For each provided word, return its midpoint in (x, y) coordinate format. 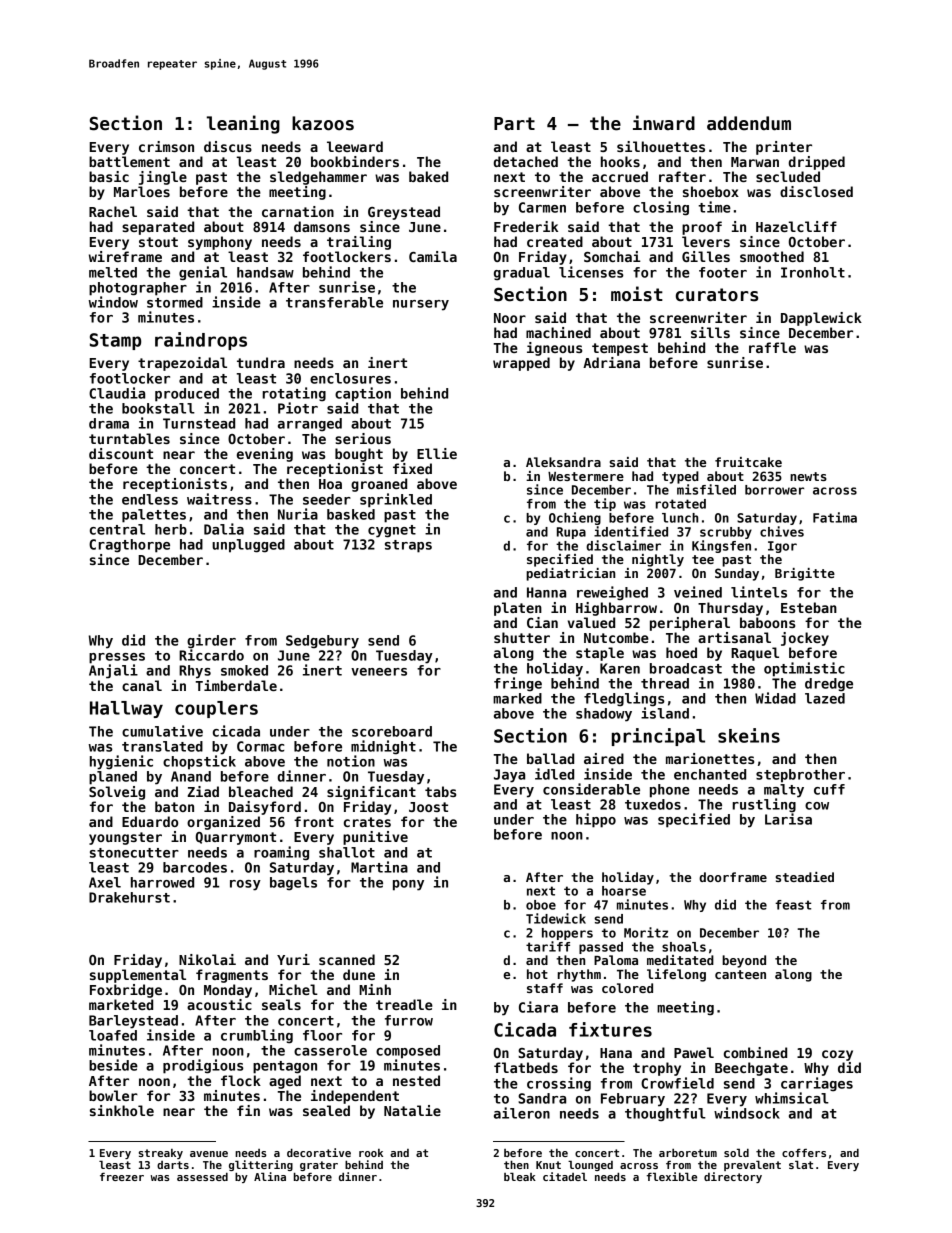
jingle (163, 178)
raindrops (201, 341)
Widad (775, 698)
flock (241, 1080)
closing (661, 208)
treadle (404, 1004)
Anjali (113, 671)
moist (637, 294)
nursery (421, 305)
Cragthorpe (129, 546)
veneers (379, 672)
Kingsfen (721, 546)
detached (526, 161)
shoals (684, 947)
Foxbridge (126, 991)
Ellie (437, 453)
